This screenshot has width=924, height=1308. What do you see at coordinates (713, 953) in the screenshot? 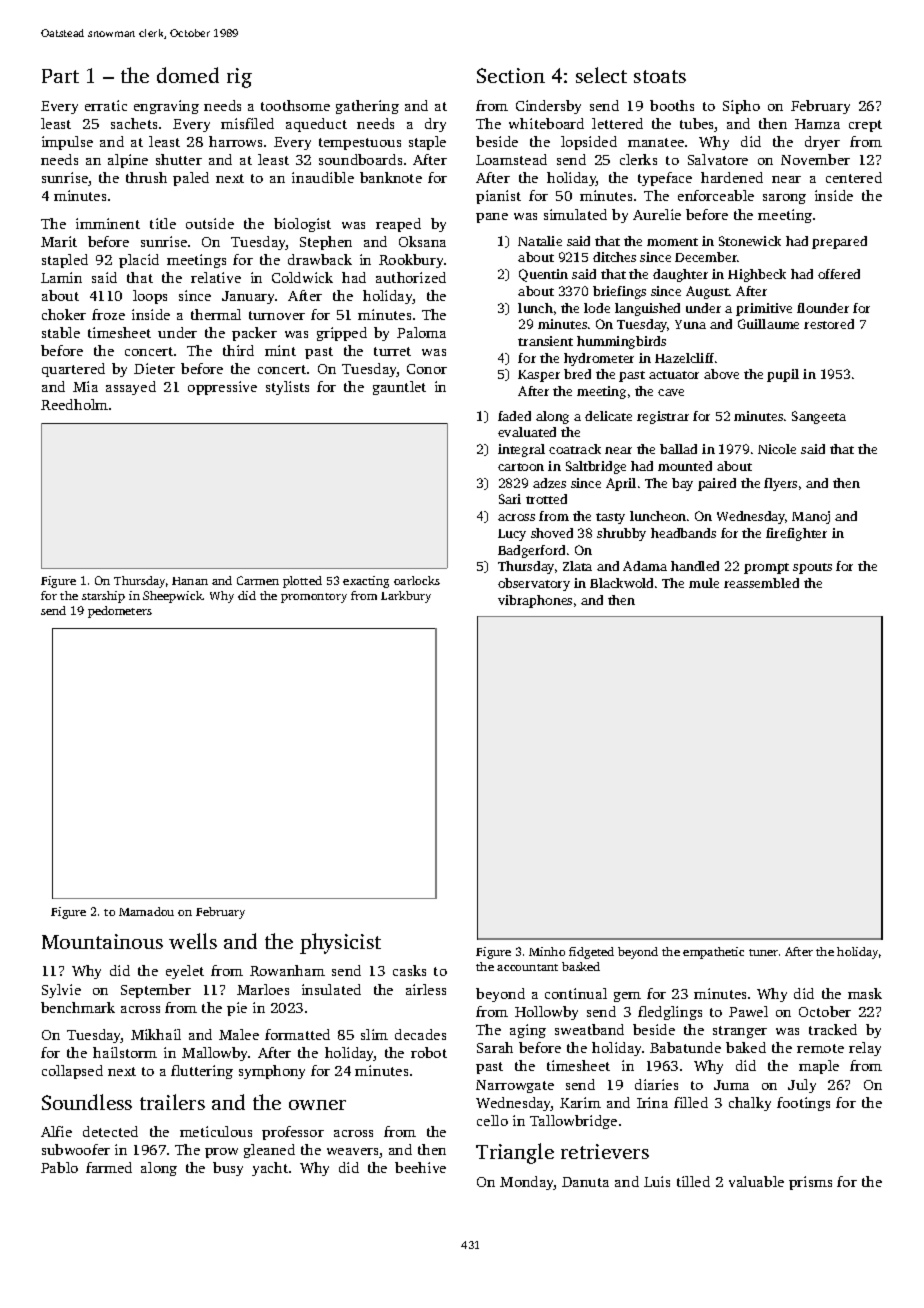
I see `empathetic` at bounding box center [713, 953].
